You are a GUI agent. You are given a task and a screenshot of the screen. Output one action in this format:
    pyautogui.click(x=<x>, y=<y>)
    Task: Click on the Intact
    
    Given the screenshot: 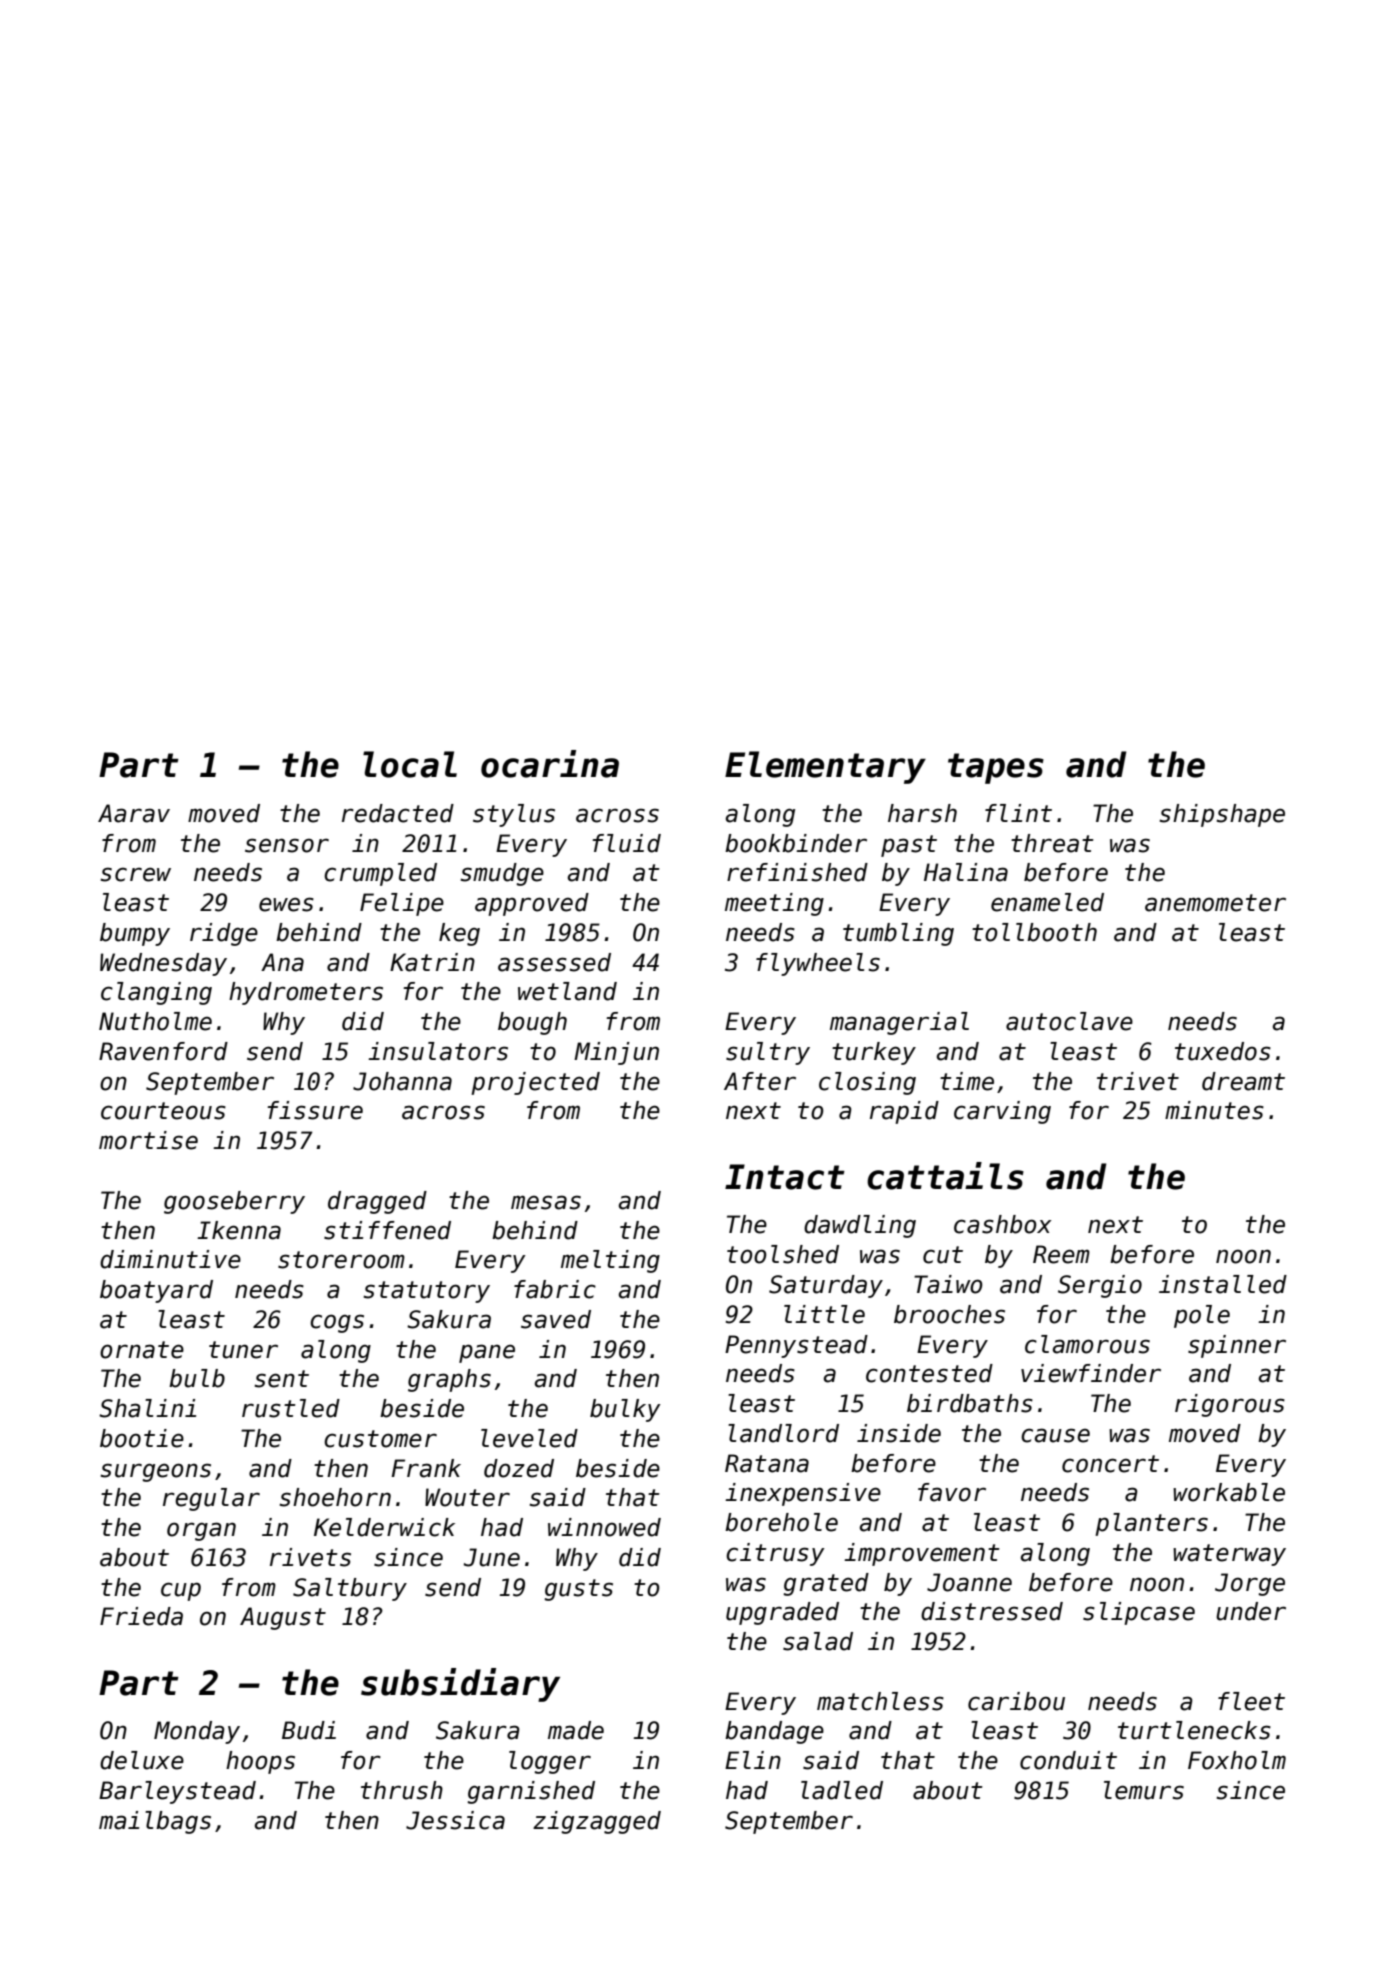 What is the action you would take?
    pyautogui.click(x=785, y=1177)
